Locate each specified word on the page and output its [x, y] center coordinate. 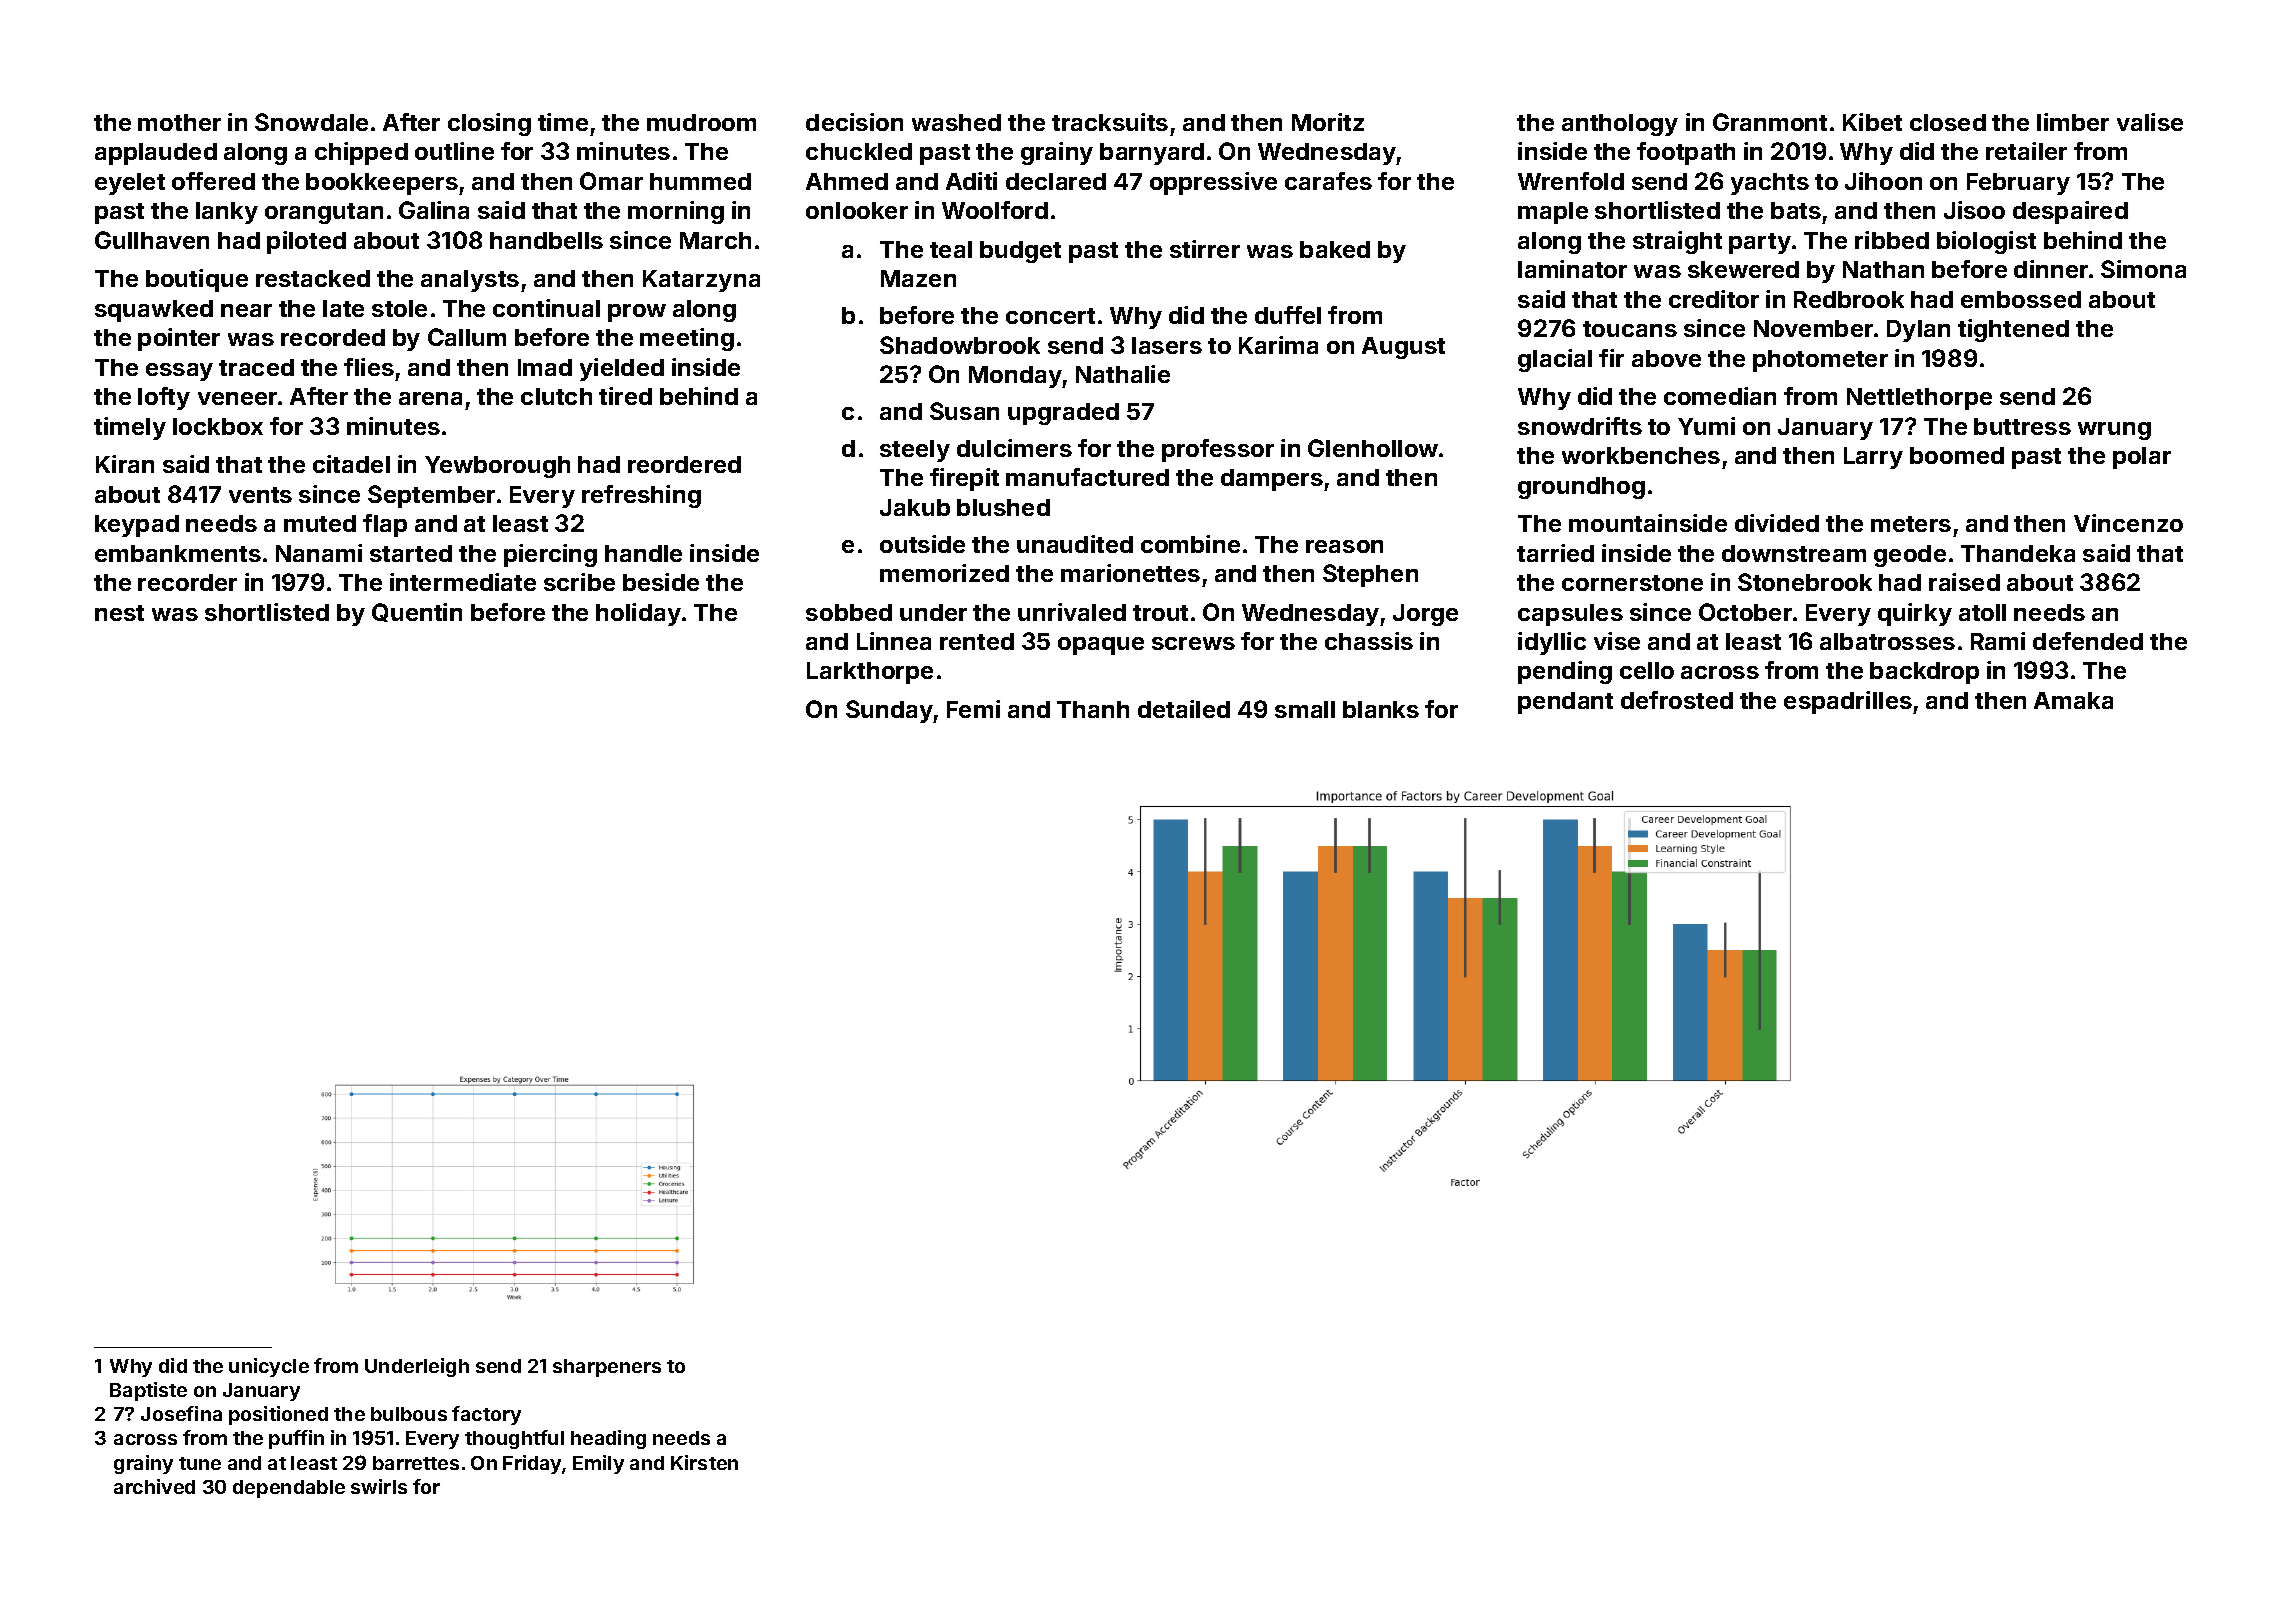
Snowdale [311, 122]
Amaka [2073, 700]
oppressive [1213, 183]
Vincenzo [2128, 523]
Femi [973, 709]
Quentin [417, 612]
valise [2150, 122]
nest [119, 613]
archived [154, 1486]
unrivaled [1072, 612]
